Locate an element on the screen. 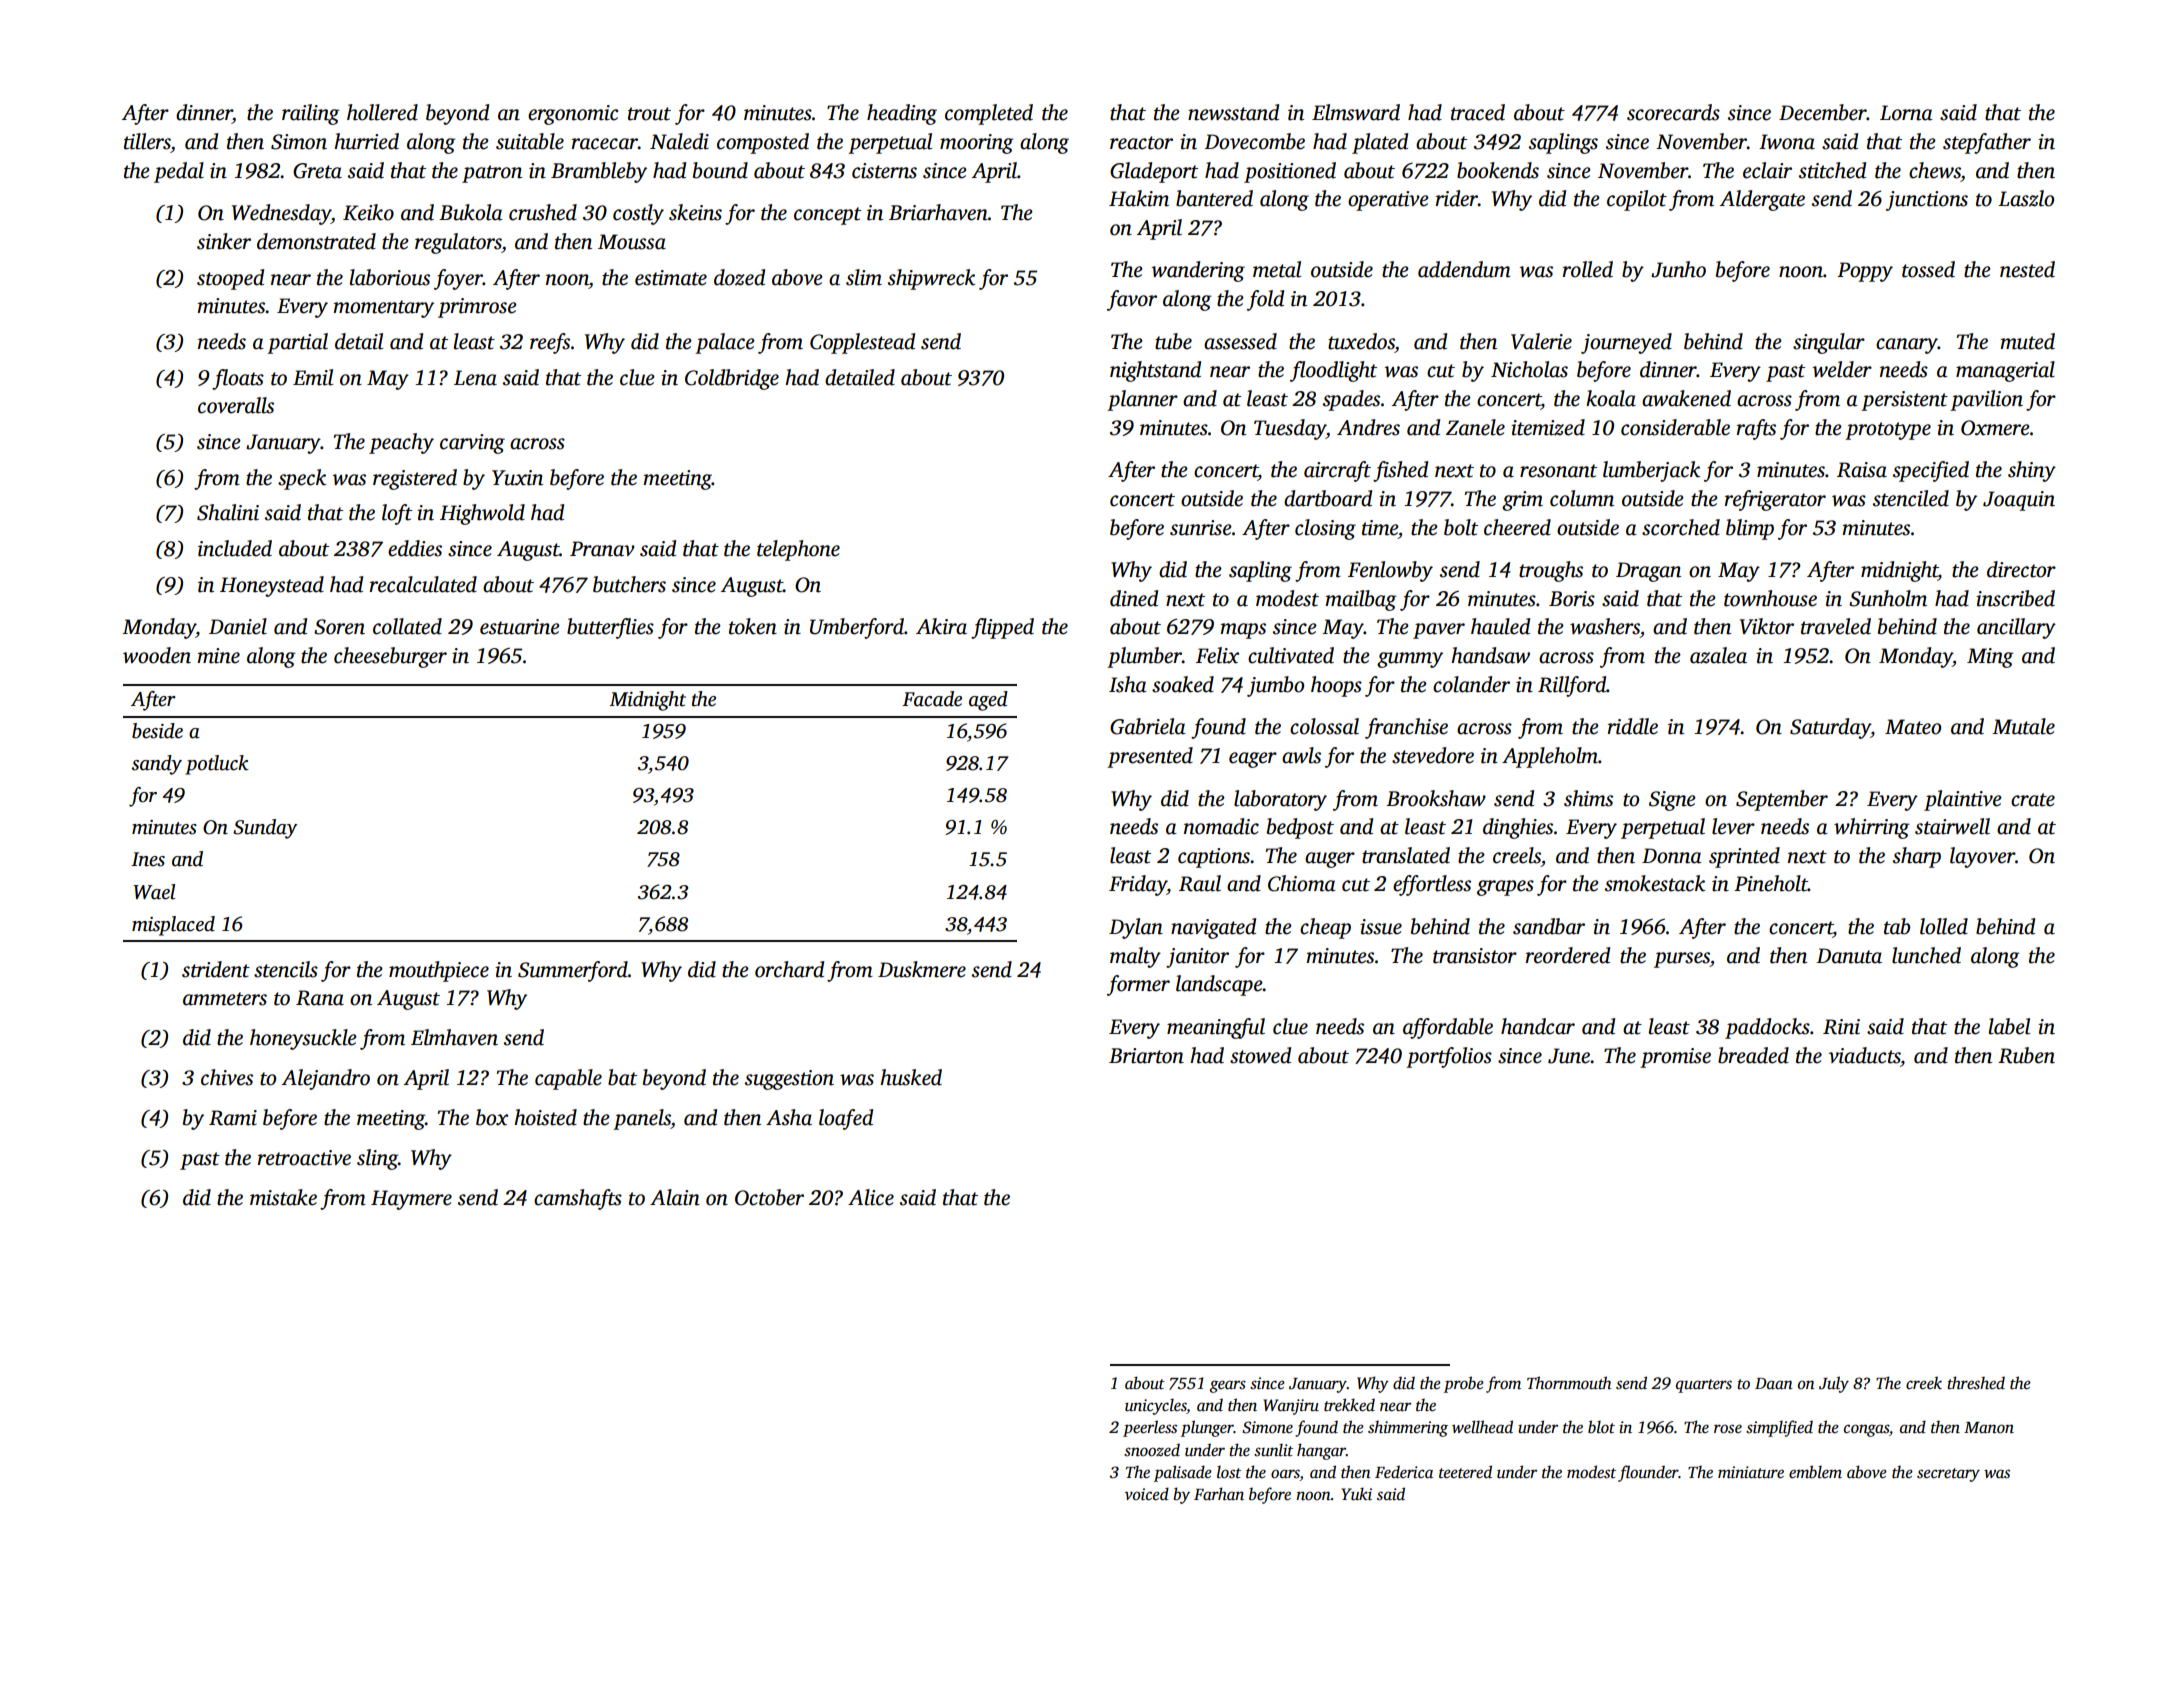 The image size is (2178, 1683). Haymere is located at coordinates (411, 1200).
